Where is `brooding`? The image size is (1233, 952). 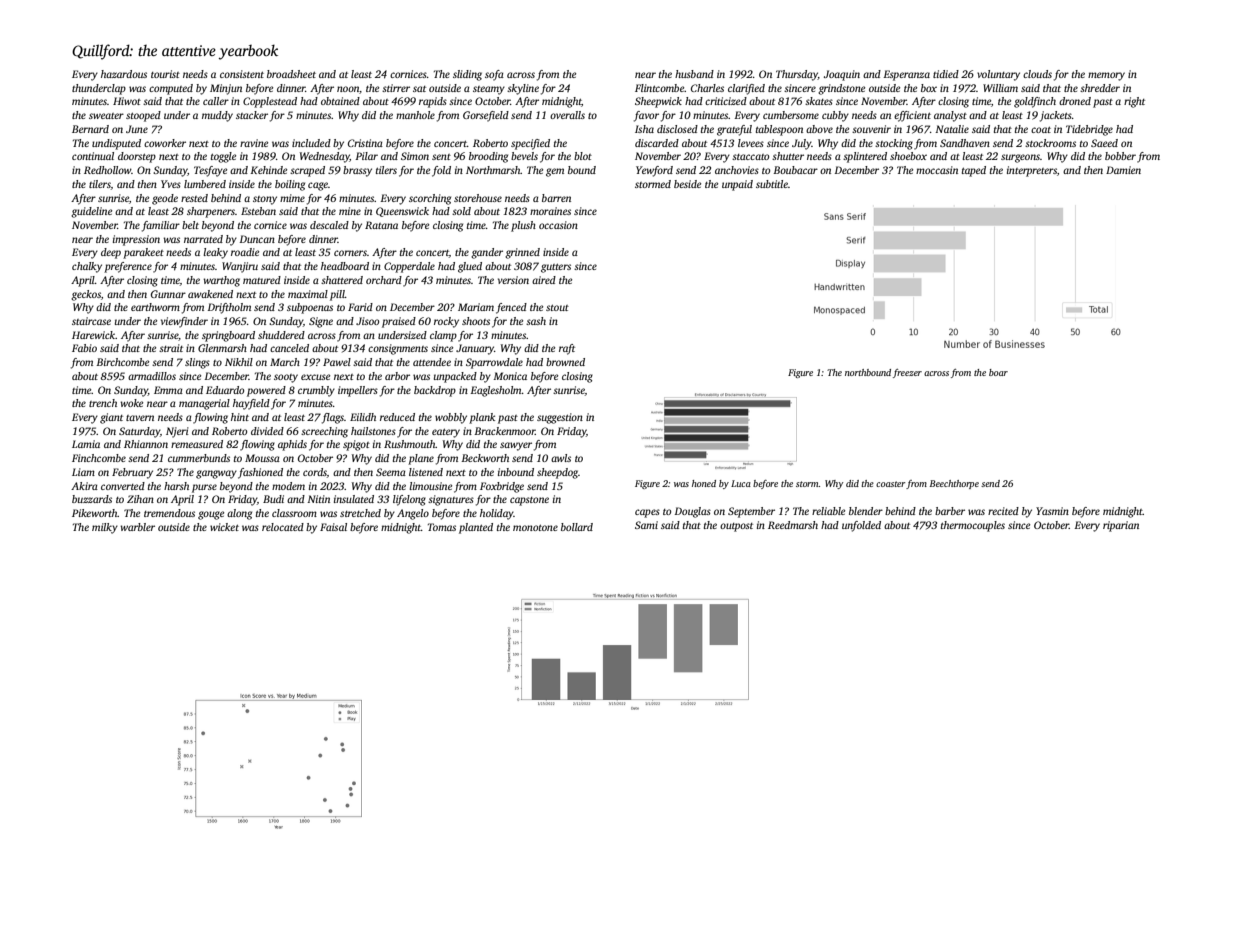 brooding is located at coordinates (488, 157).
